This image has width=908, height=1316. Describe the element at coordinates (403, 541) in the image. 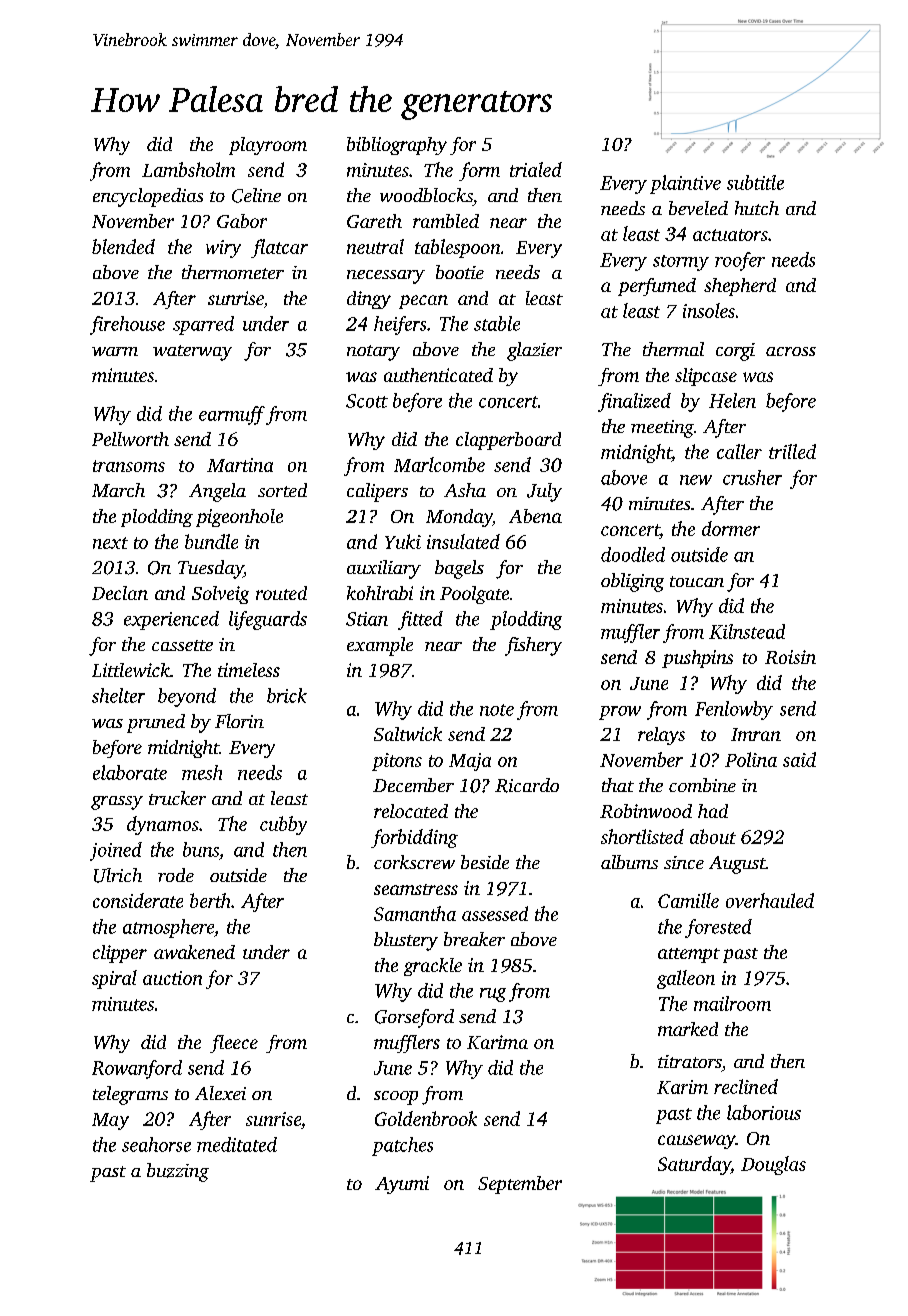

I see `Yuki` at that location.
